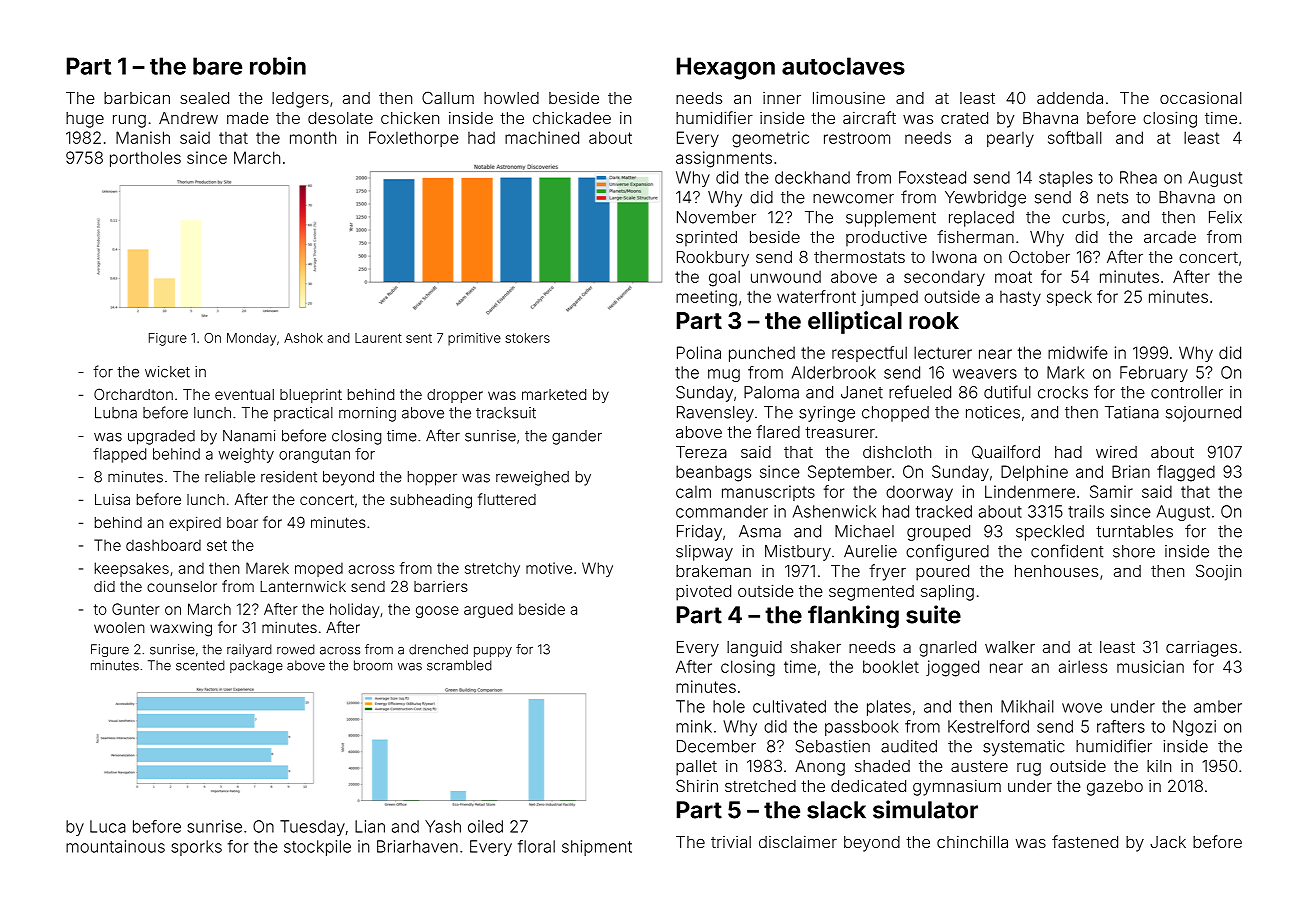 The image size is (1308, 924). Describe the element at coordinates (694, 726) in the page. I see `mink` at that location.
